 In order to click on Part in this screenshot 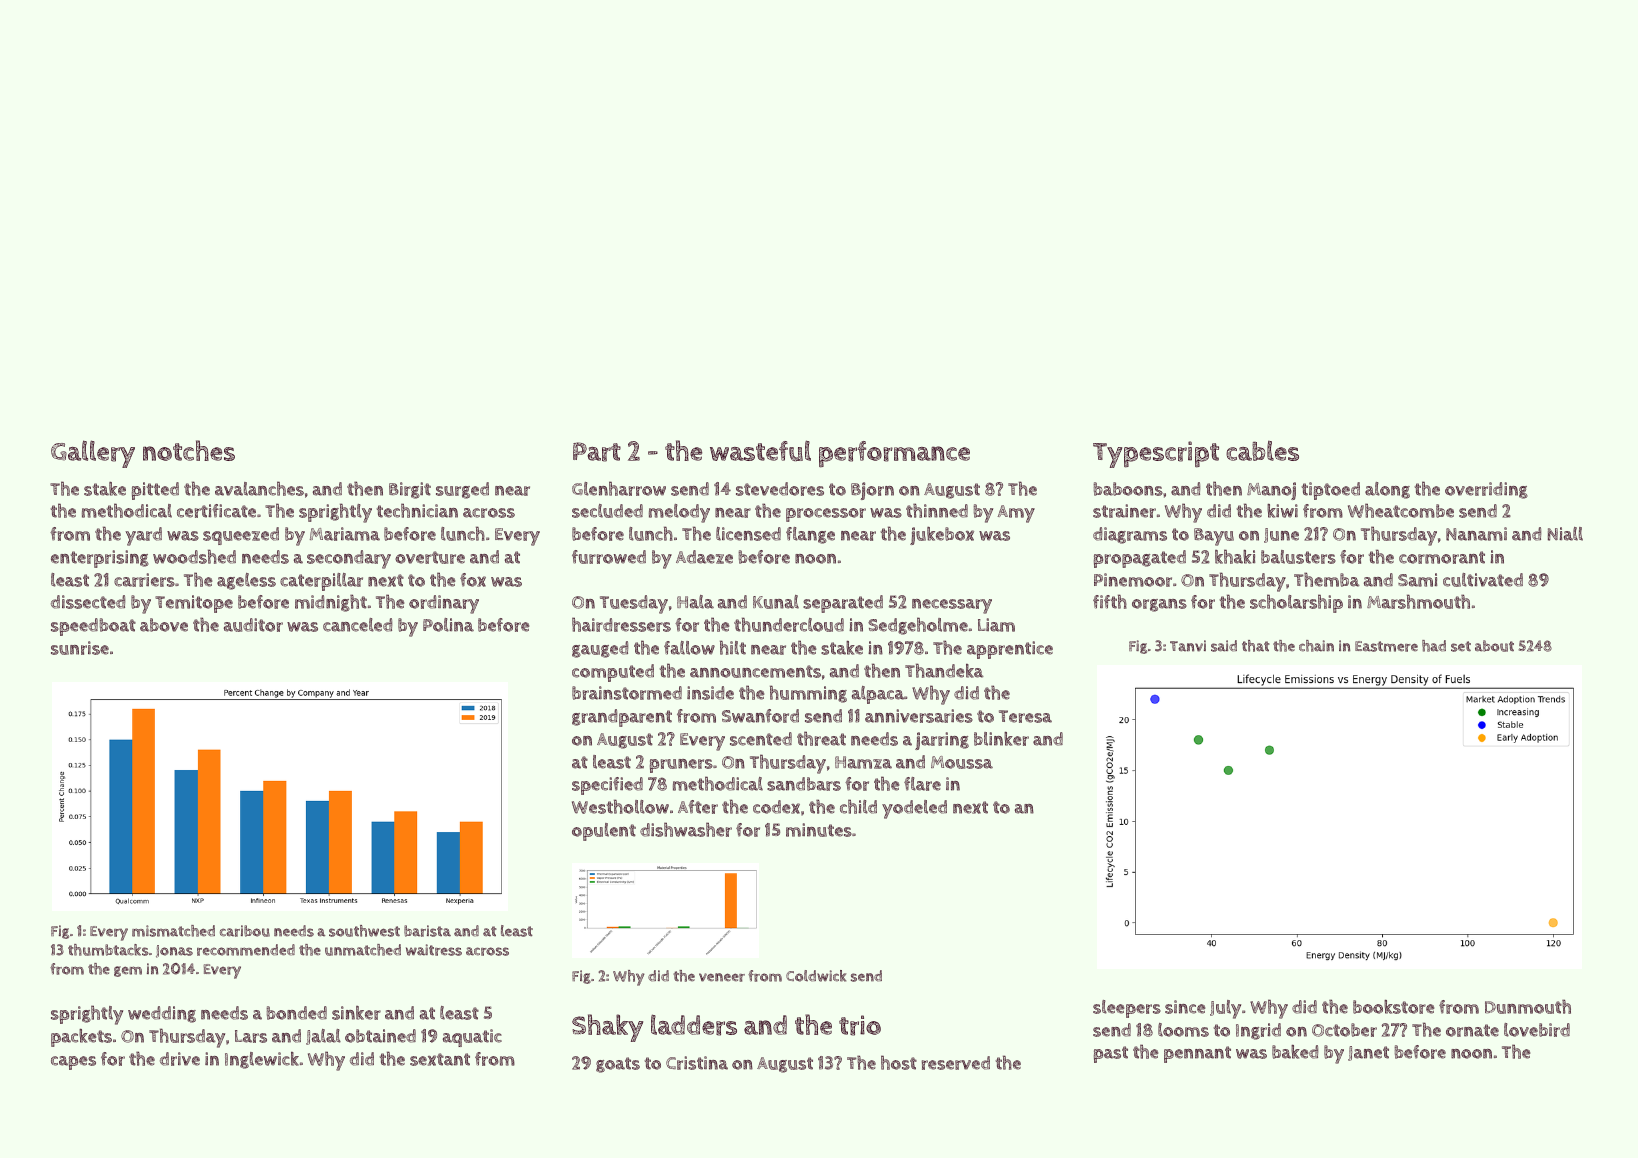, I will do `click(597, 452)`.
